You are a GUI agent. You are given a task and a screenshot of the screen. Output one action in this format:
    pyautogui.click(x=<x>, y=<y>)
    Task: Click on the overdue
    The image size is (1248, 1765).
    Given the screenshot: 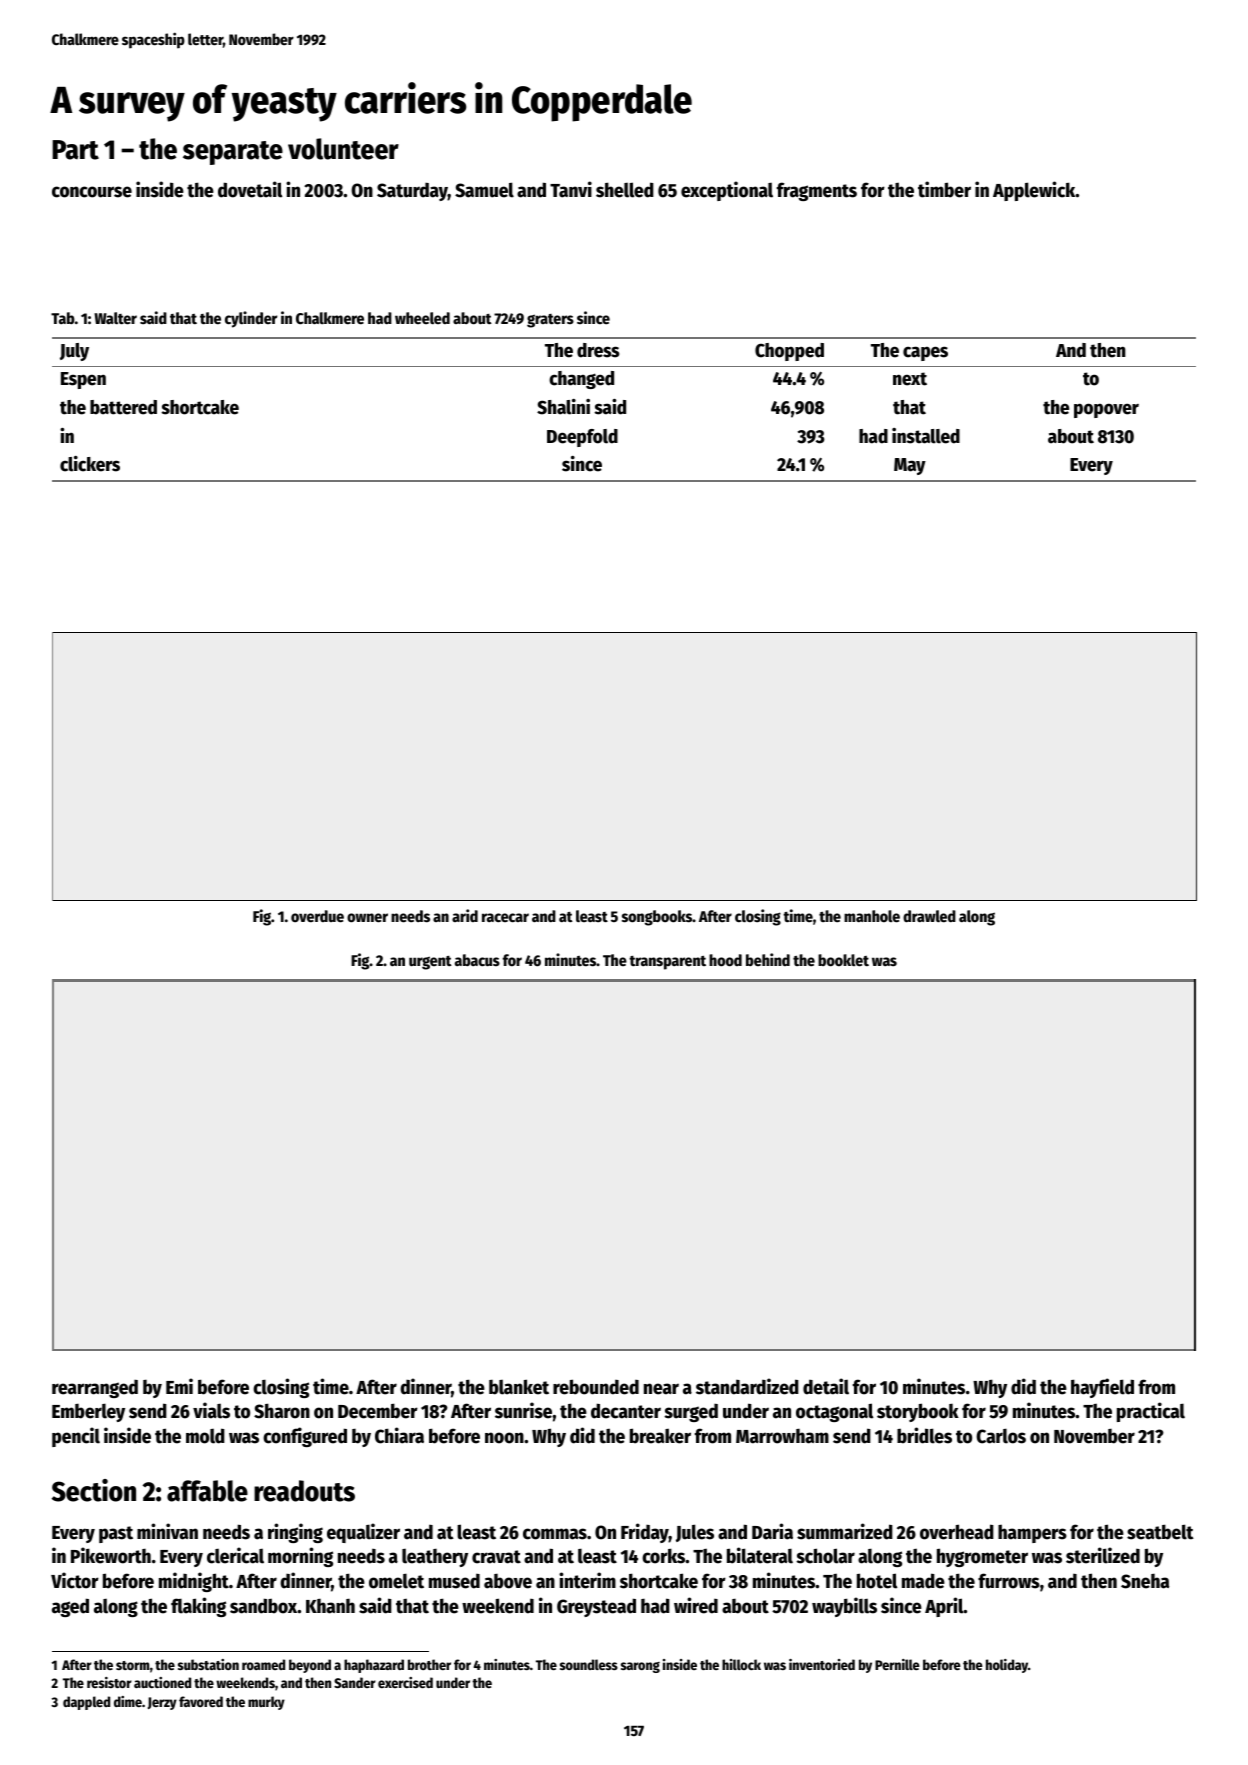 What is the action you would take?
    pyautogui.click(x=317, y=916)
